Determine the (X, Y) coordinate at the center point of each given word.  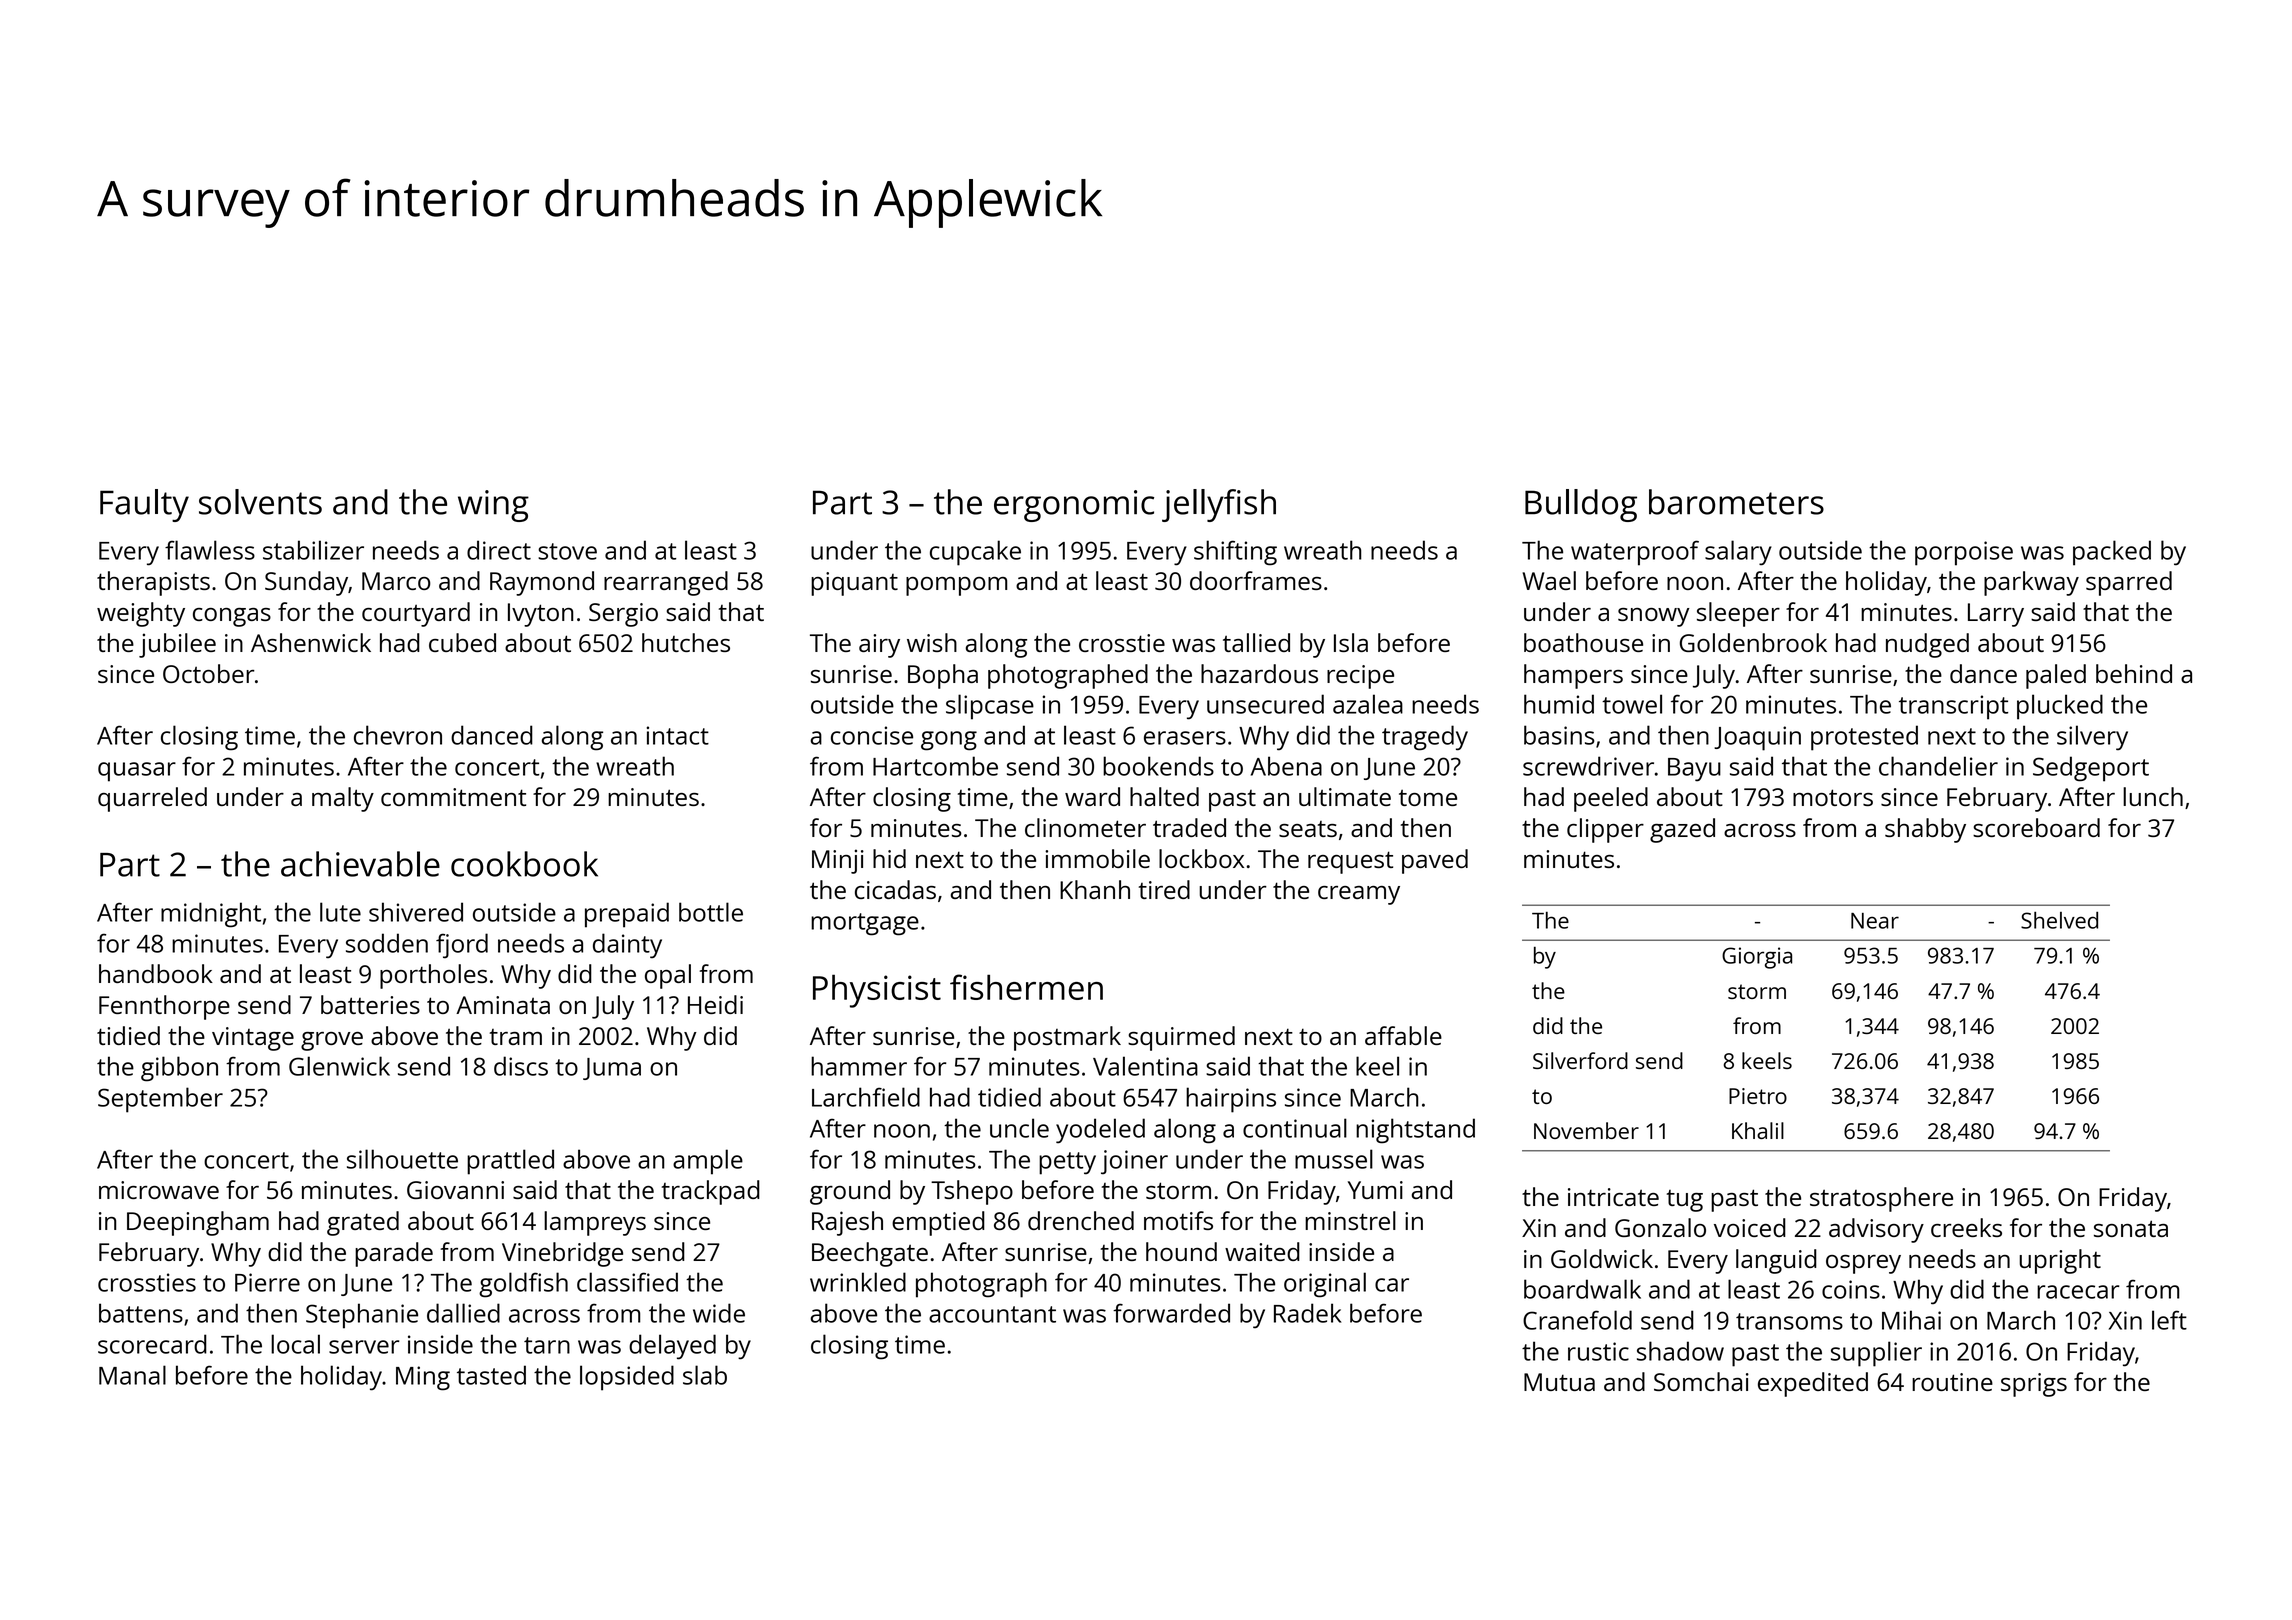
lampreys (595, 1223)
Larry (1996, 615)
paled (2056, 676)
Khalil (1758, 1130)
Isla (1351, 642)
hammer (859, 1066)
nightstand (1415, 1131)
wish (932, 642)
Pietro (1758, 1096)
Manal (132, 1375)
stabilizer (313, 550)
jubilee (177, 645)
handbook (156, 973)
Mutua (1559, 1382)
